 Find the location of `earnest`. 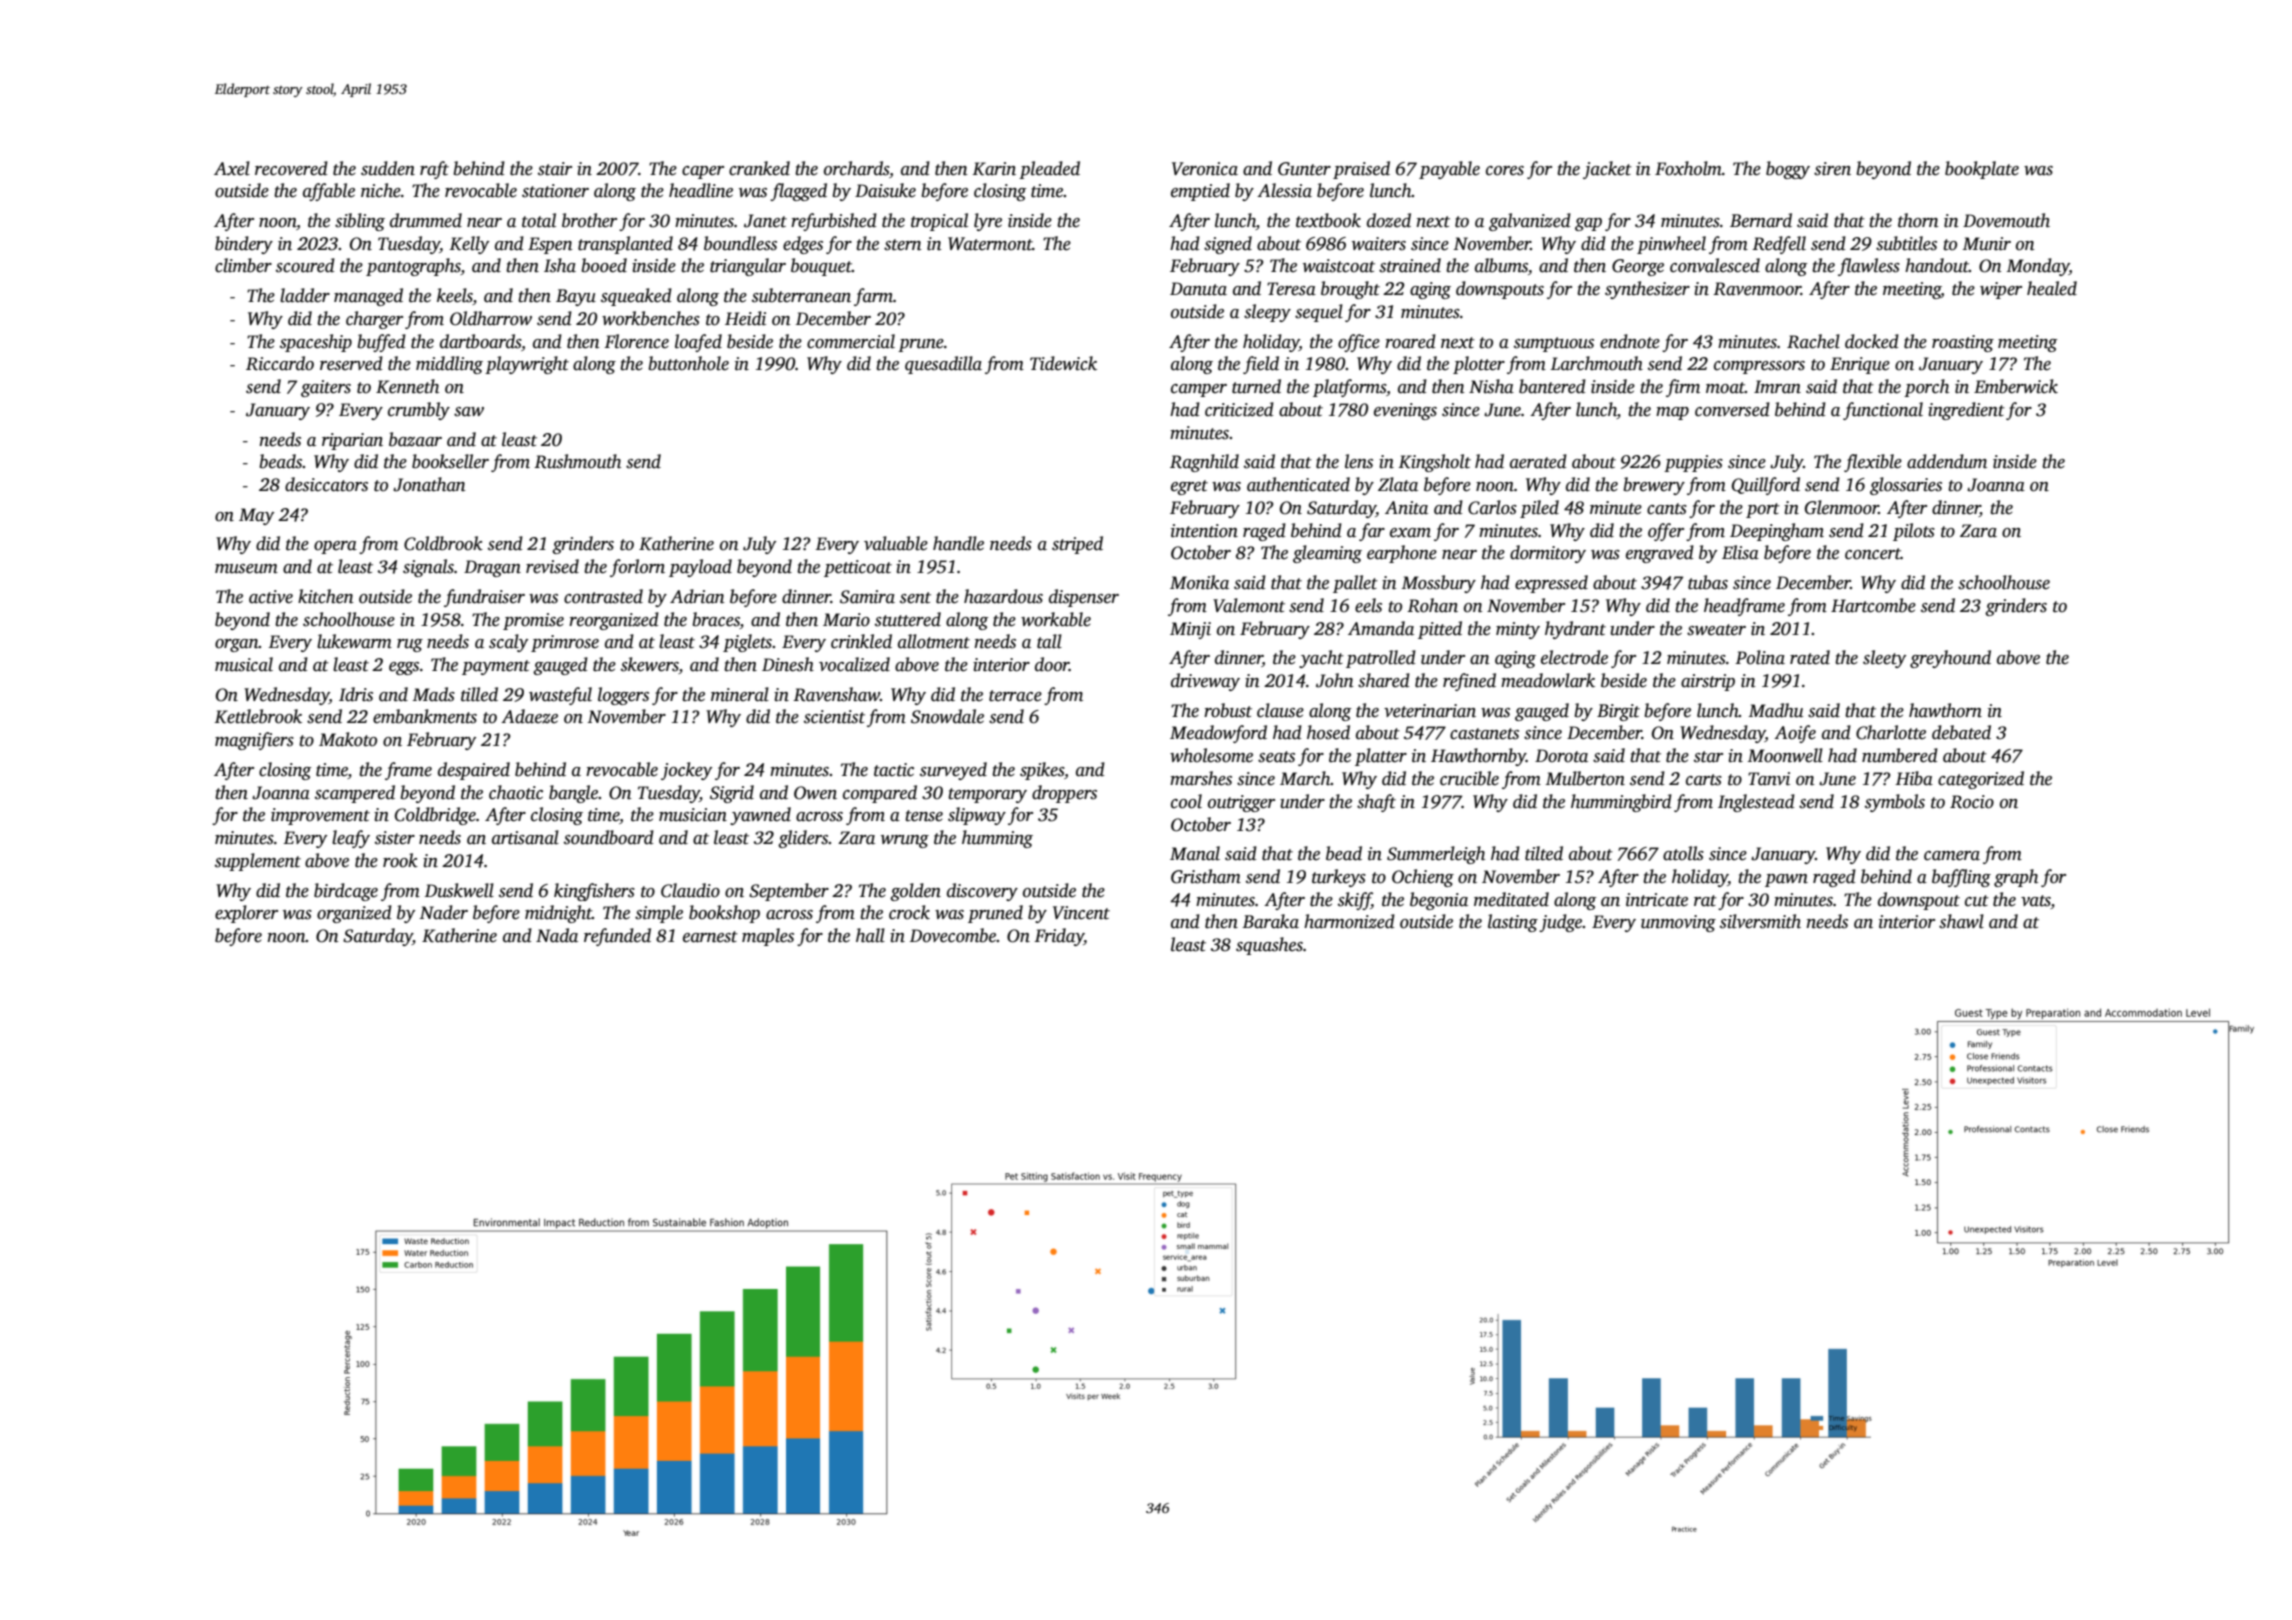

earnest is located at coordinates (710, 937).
